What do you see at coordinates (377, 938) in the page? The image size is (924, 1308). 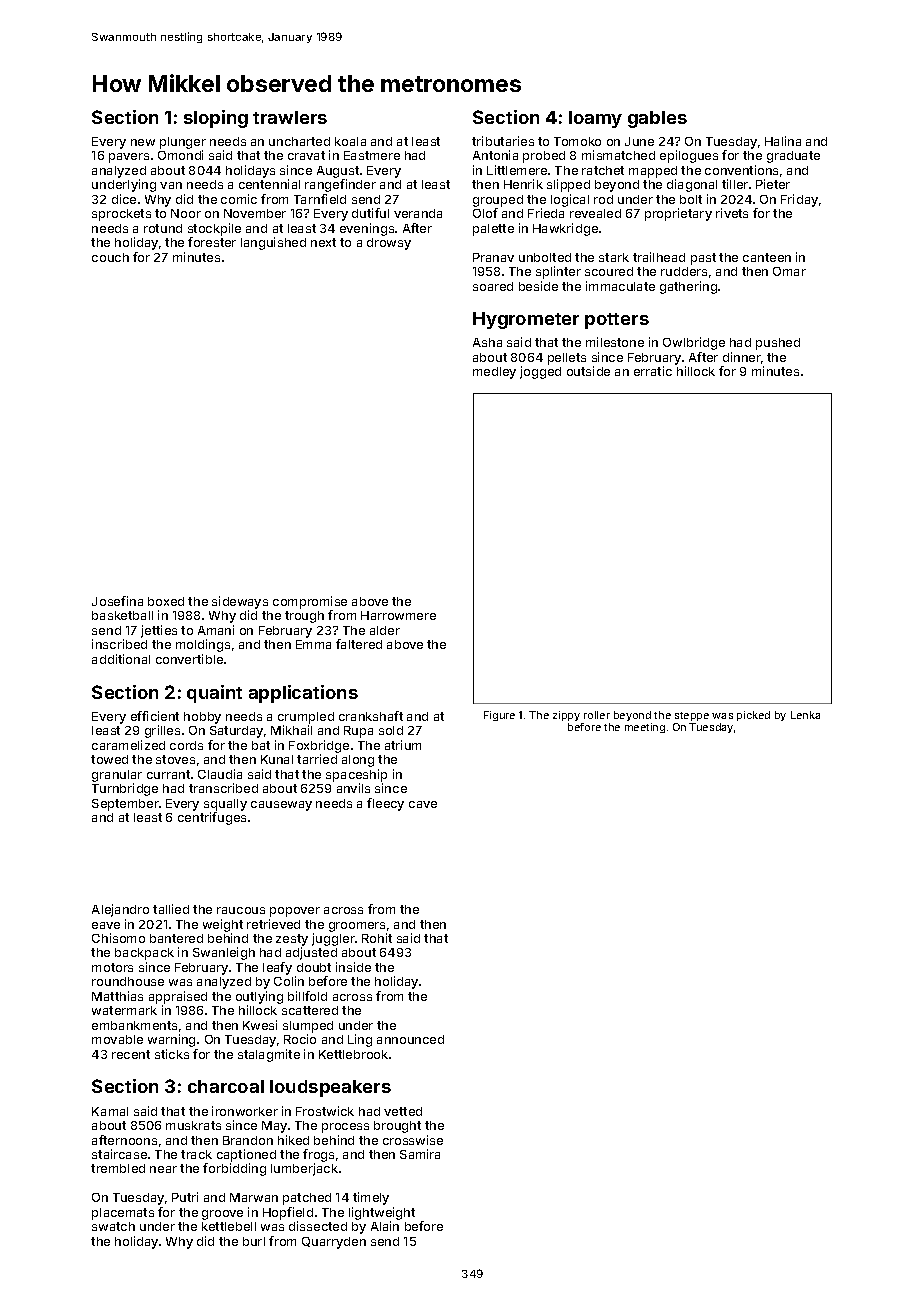 I see `Rohit` at bounding box center [377, 938].
